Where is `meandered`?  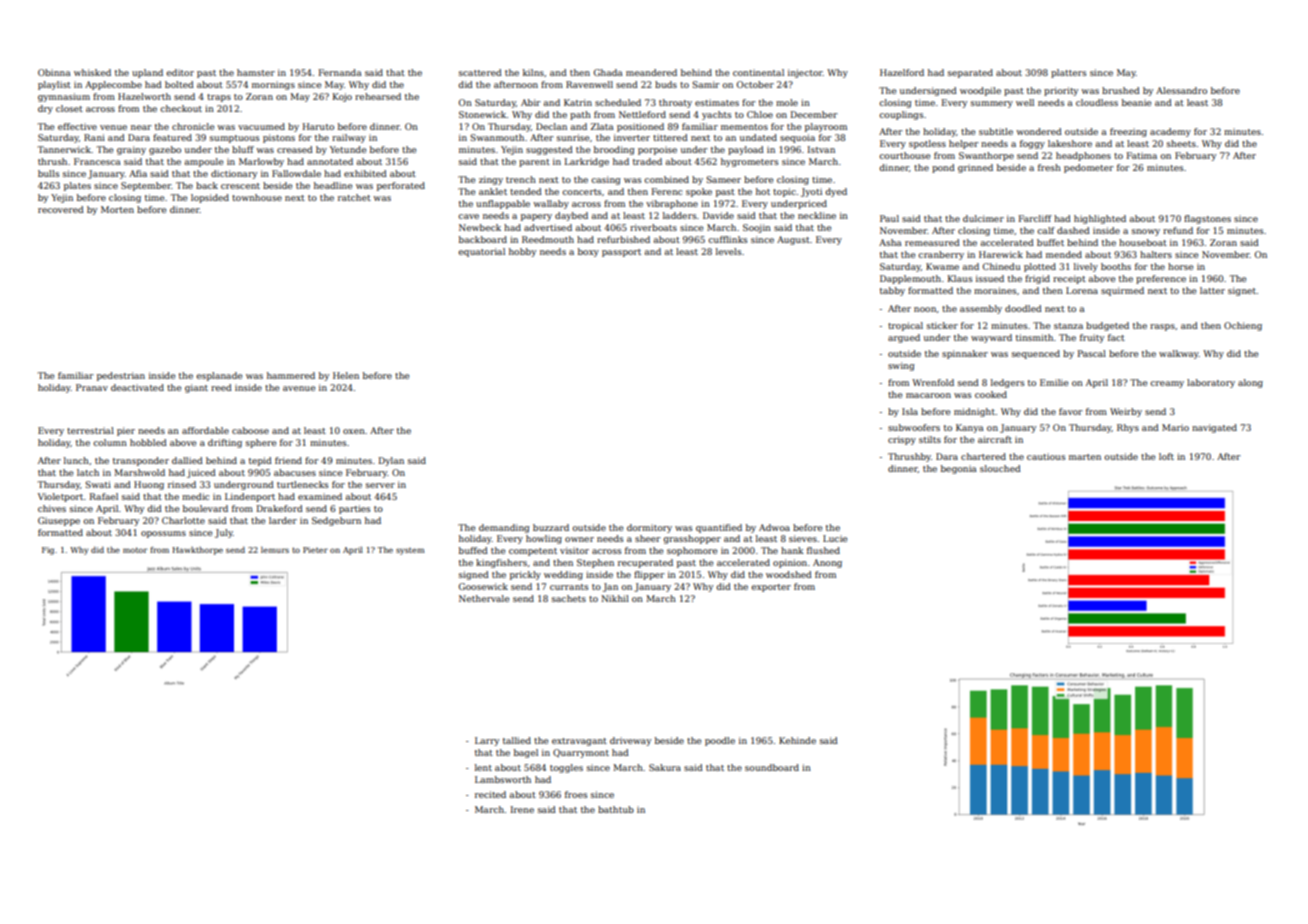 meandered is located at coordinates (651, 72).
